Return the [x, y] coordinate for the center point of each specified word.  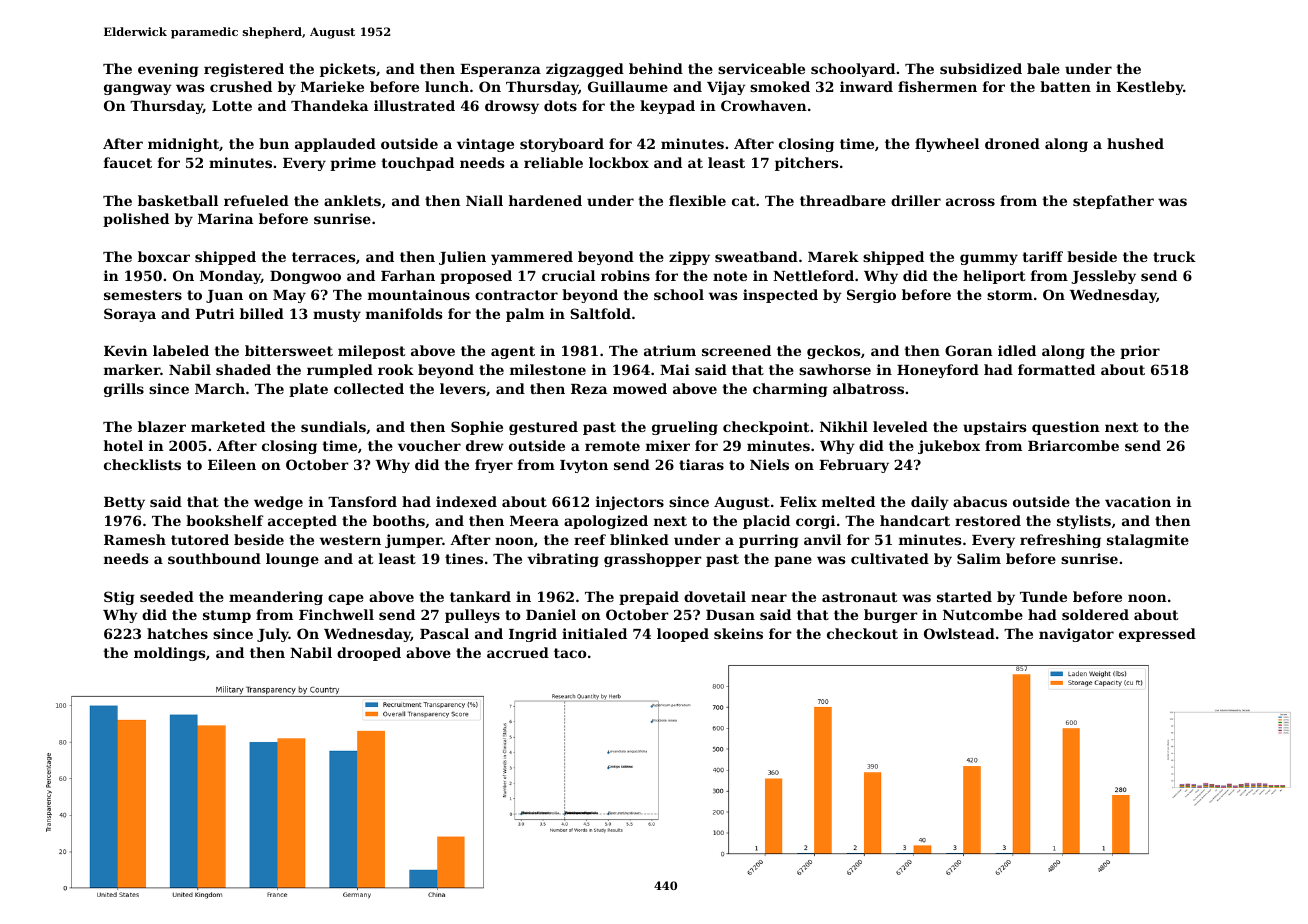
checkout [862, 633]
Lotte [232, 106]
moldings [169, 654]
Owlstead [959, 633]
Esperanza [500, 70]
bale [1043, 68]
